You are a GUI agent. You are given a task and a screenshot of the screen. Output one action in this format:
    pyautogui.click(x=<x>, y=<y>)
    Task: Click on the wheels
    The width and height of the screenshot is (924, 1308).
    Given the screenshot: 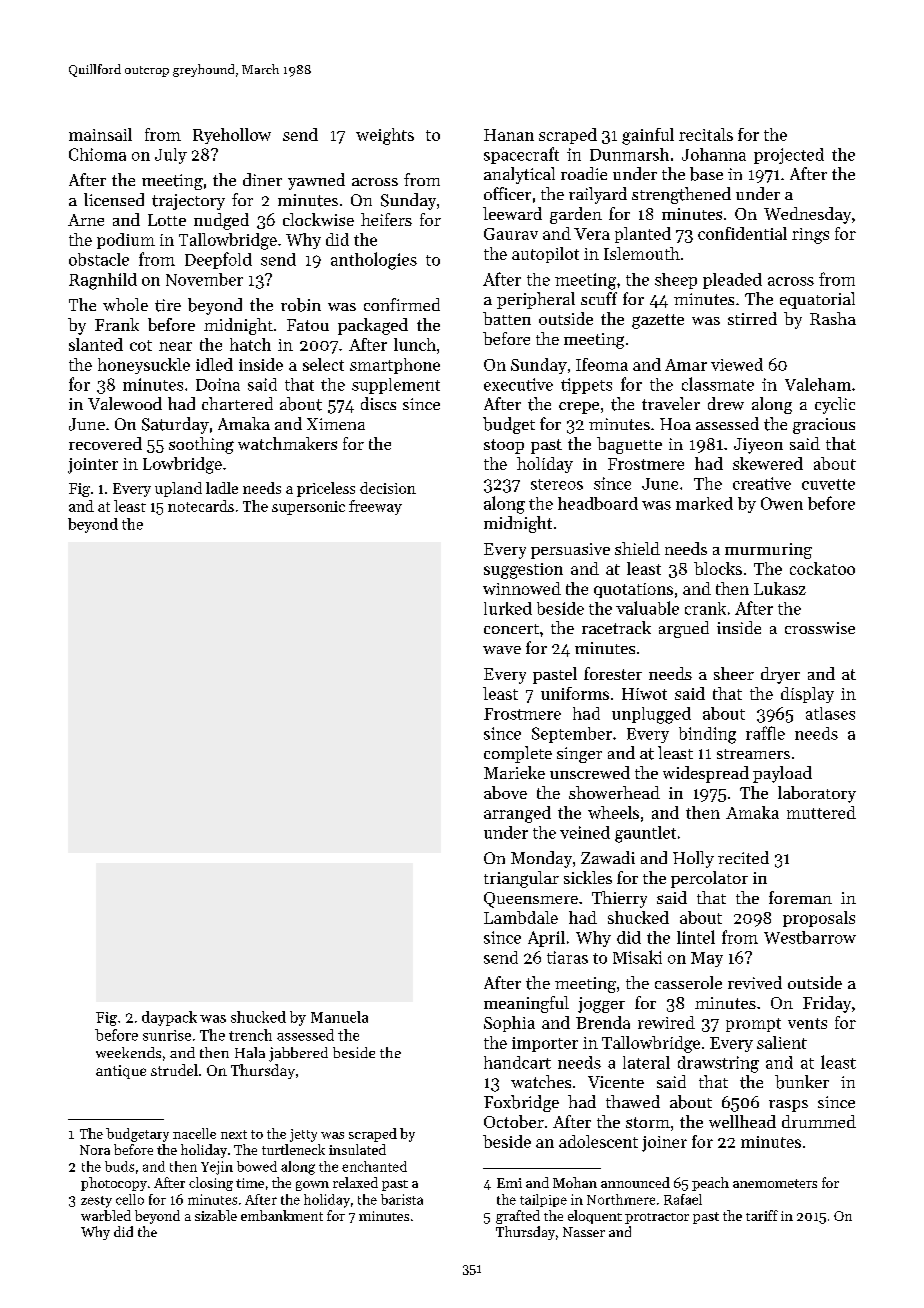 What is the action you would take?
    pyautogui.click(x=613, y=812)
